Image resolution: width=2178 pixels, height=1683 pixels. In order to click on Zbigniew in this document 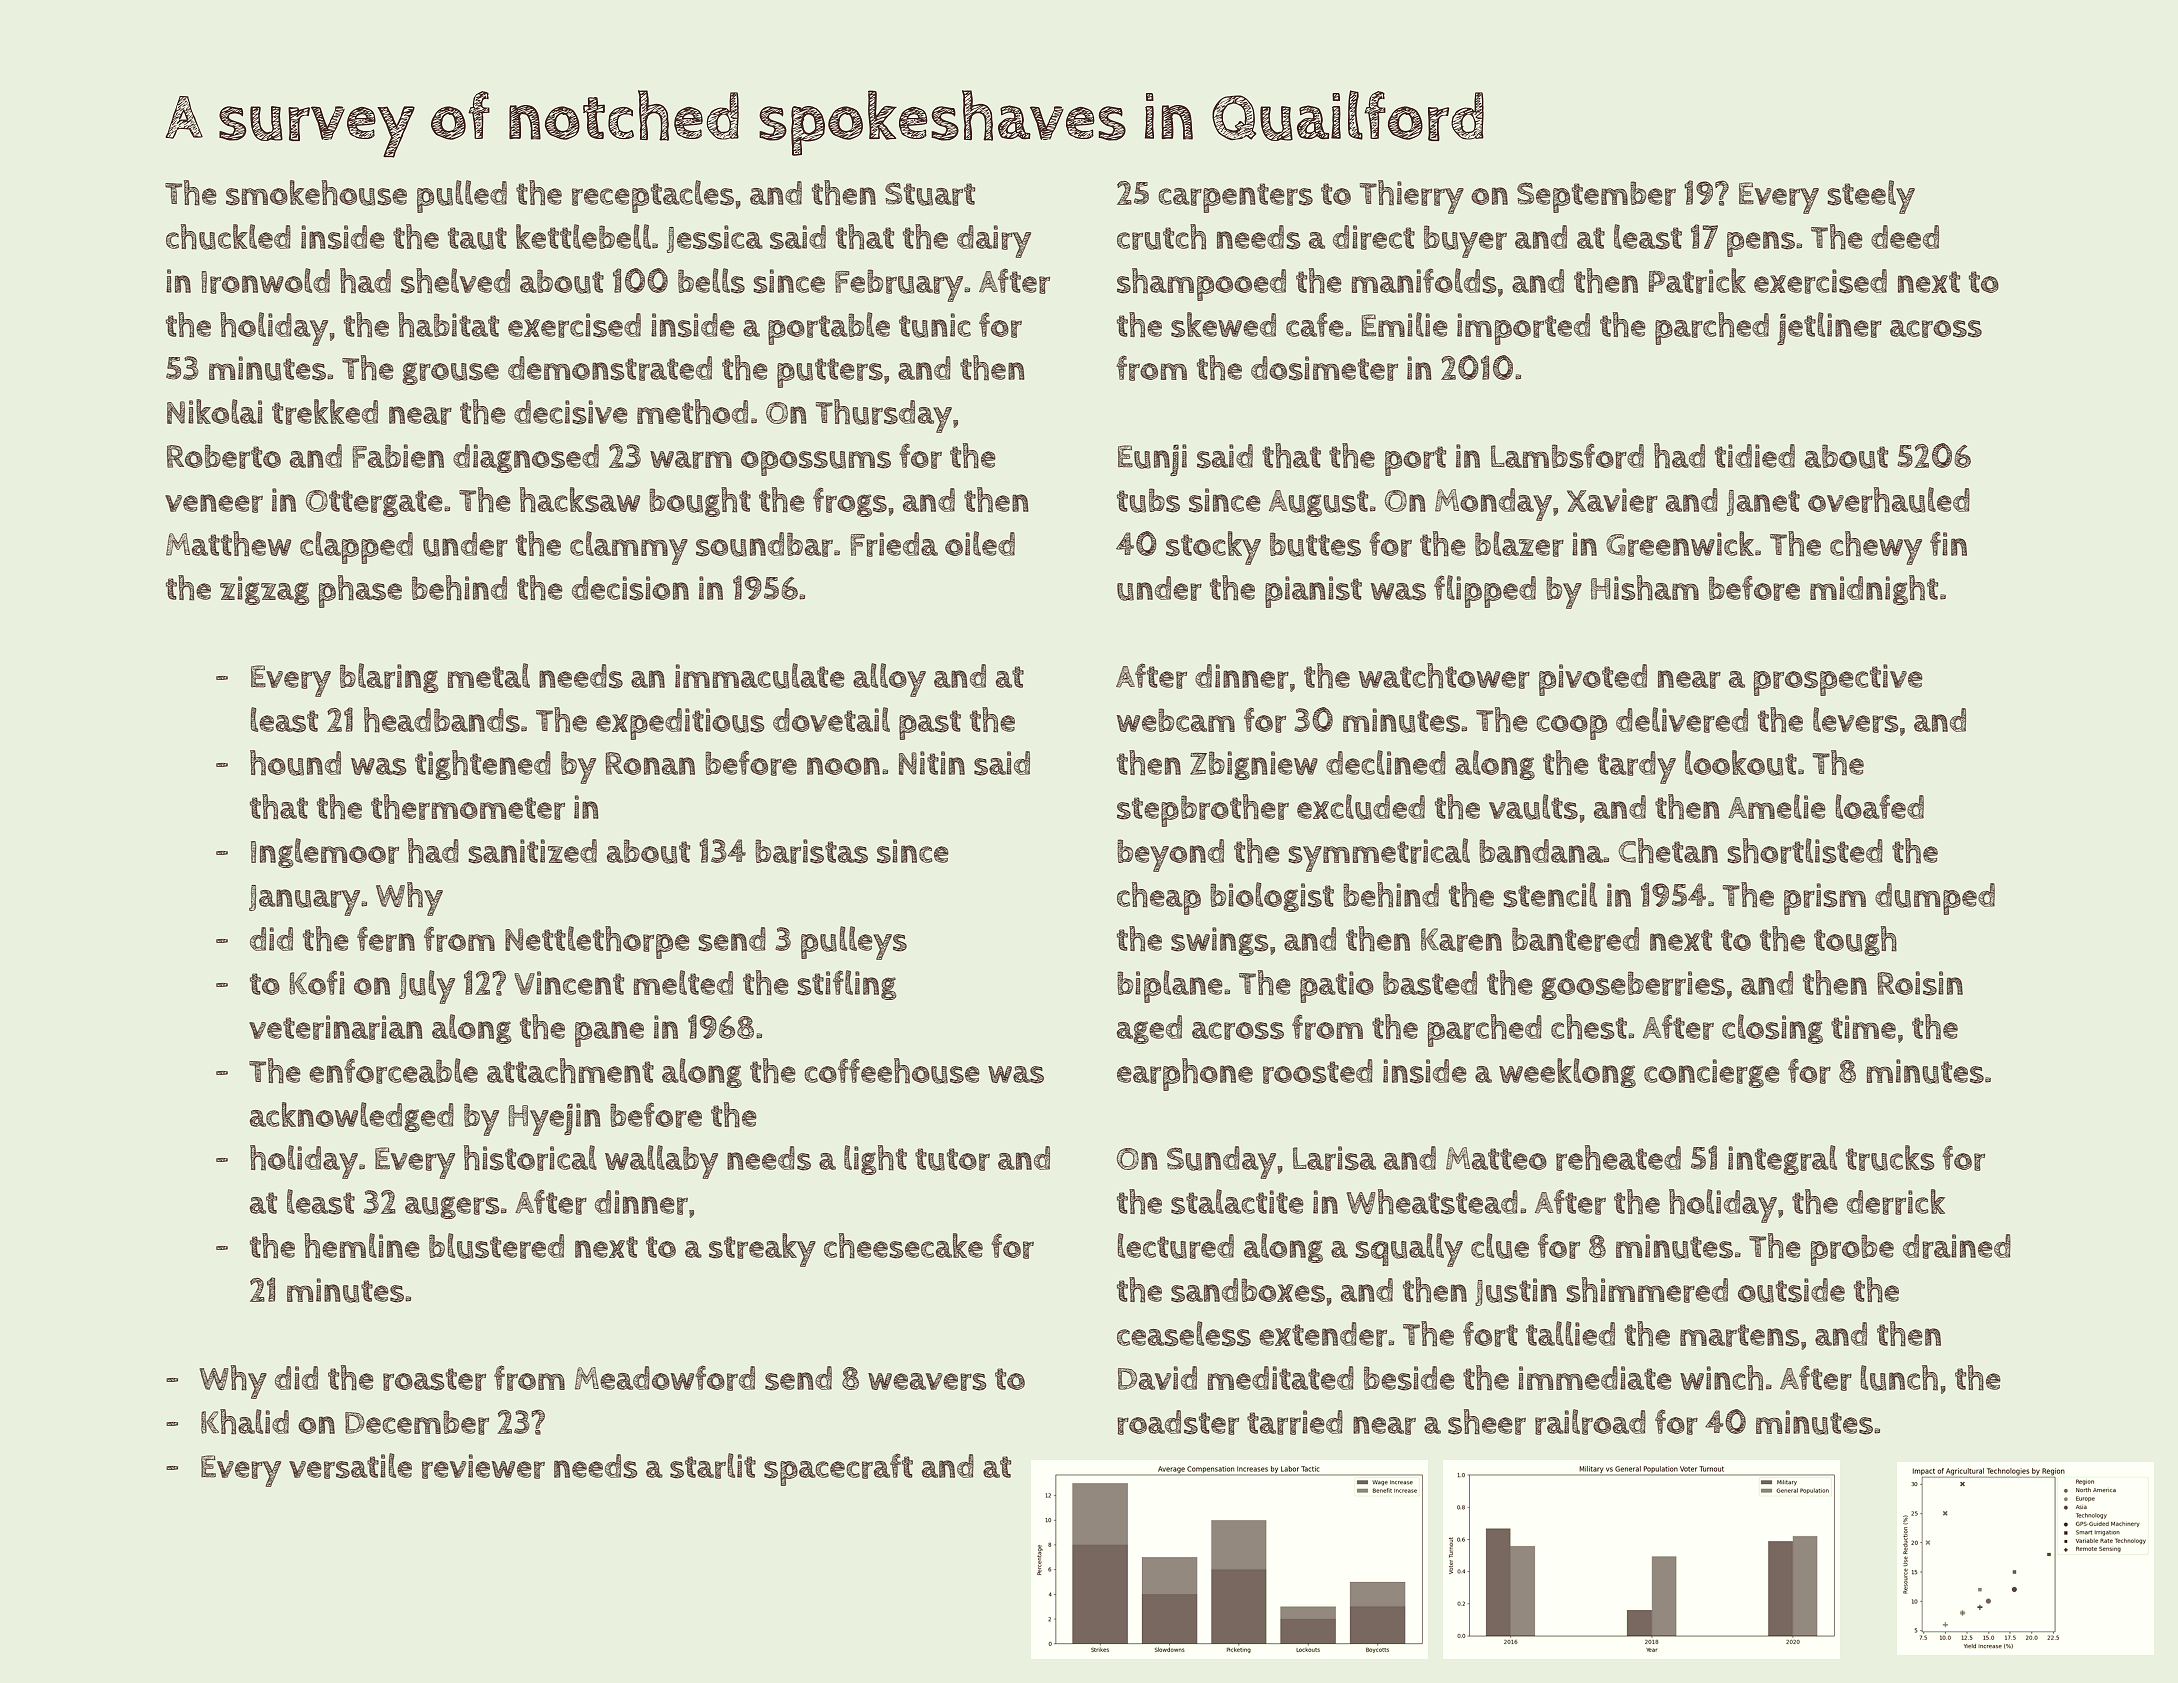, I will do `click(1254, 765)`.
